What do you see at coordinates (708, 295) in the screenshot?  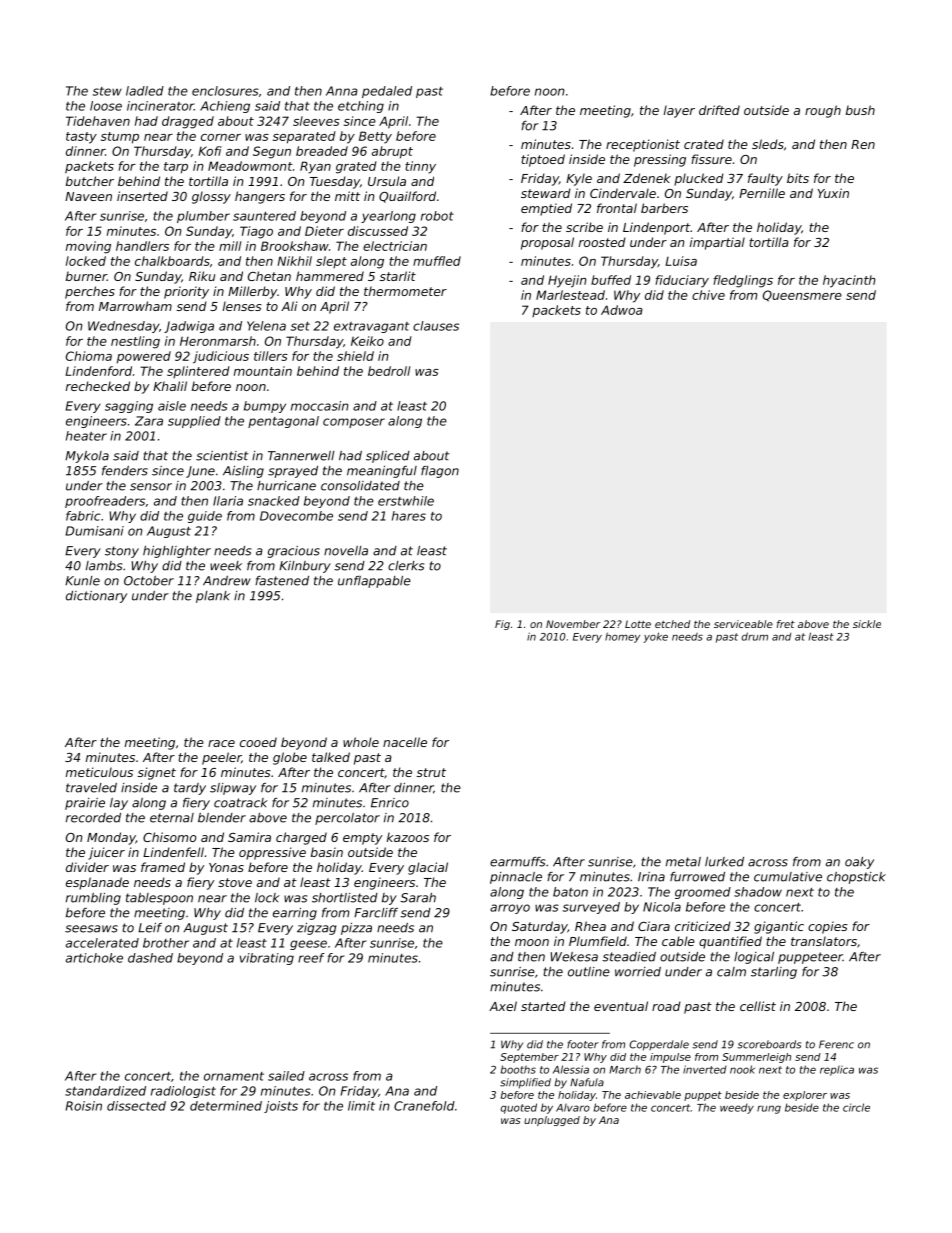 I see `chive` at bounding box center [708, 295].
